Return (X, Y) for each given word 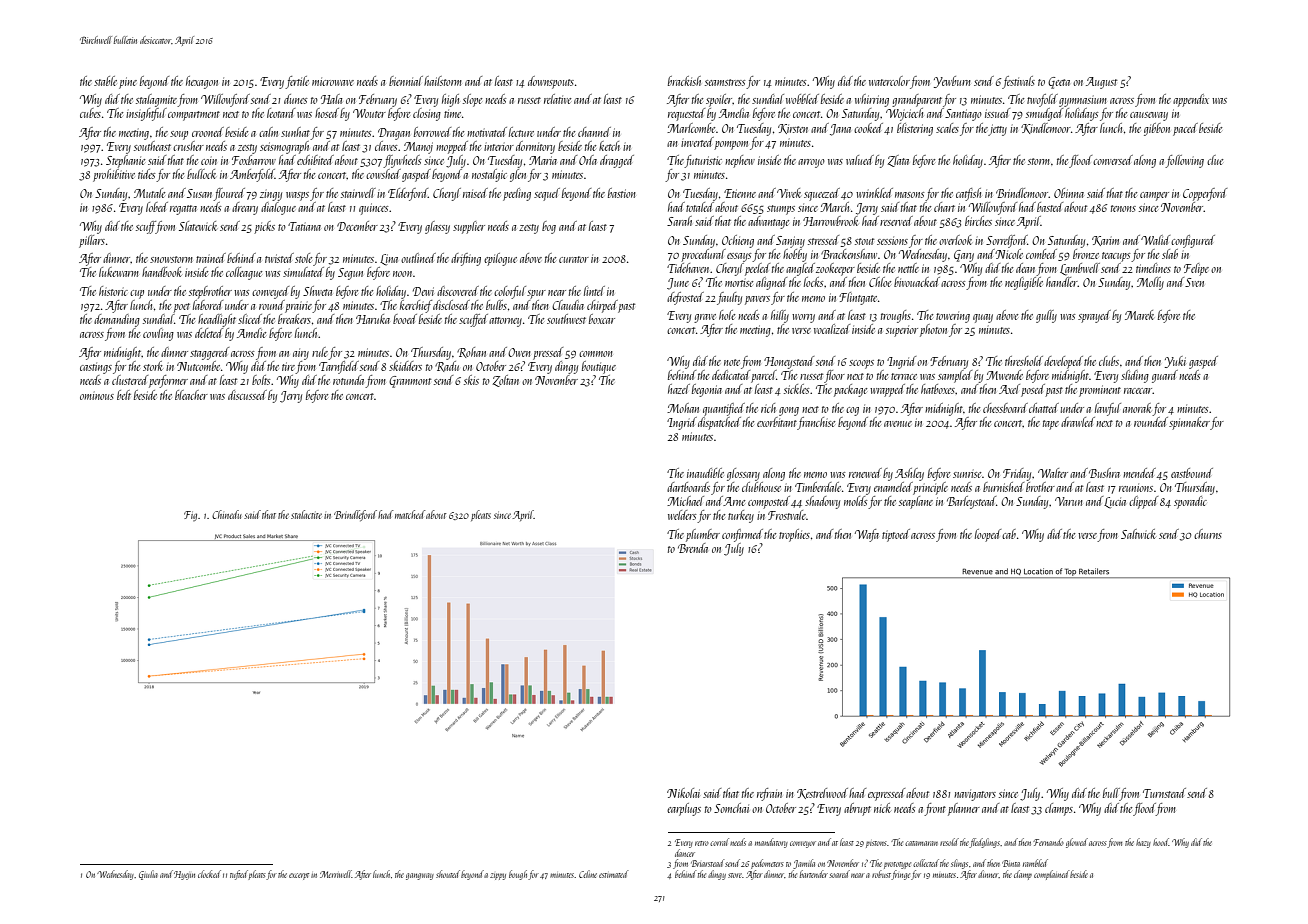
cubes (90, 113)
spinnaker (1189, 423)
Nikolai (683, 793)
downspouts (551, 82)
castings (96, 368)
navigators (975, 795)
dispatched (719, 423)
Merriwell (336, 874)
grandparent (917, 100)
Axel (1009, 389)
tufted (239, 875)
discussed (247, 395)
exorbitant (777, 422)
